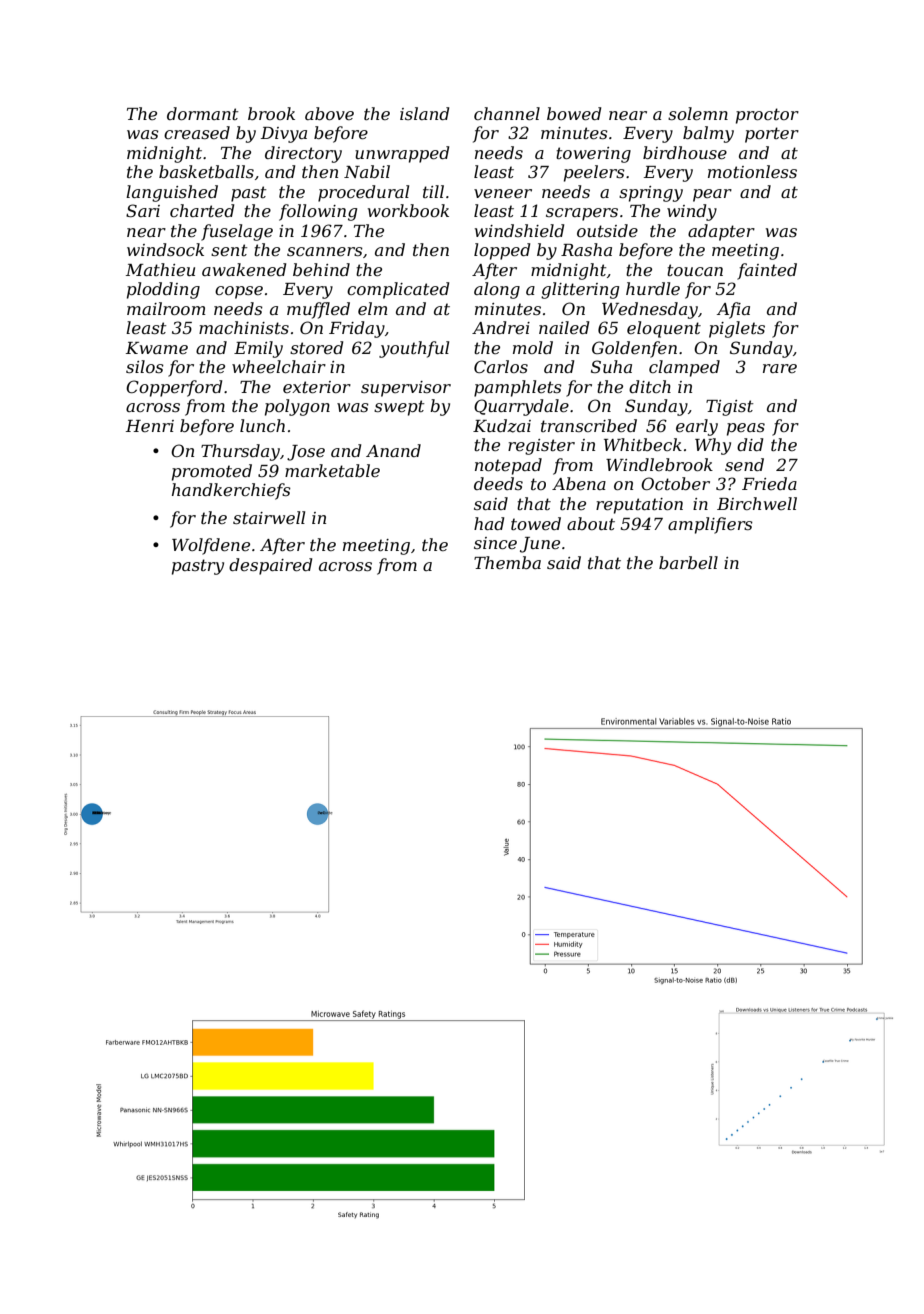 The width and height of the screenshot is (924, 1314). I want to click on birdhouse, so click(685, 152).
